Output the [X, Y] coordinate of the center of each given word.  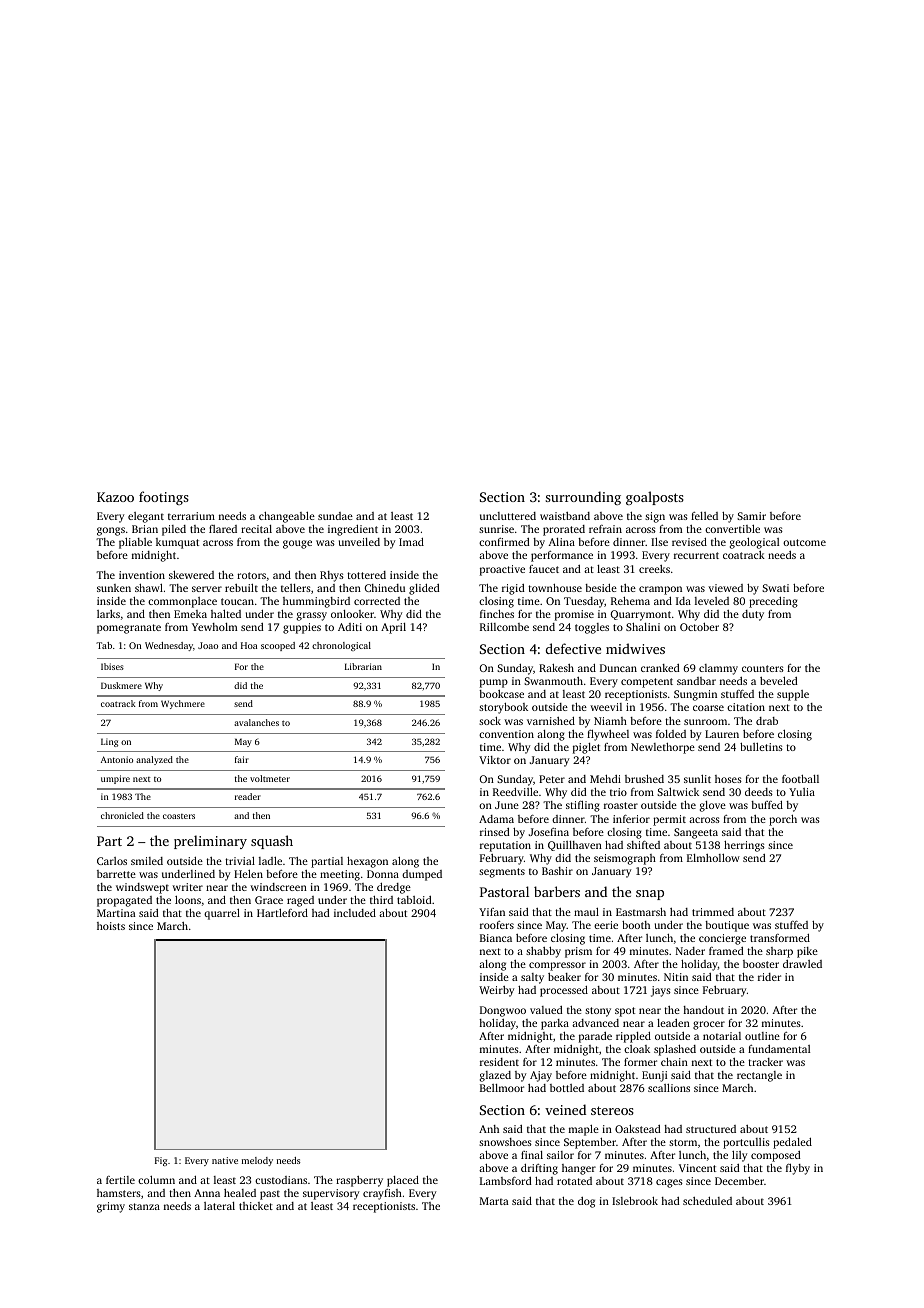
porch [783, 820]
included [355, 913]
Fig [161, 1161]
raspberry [359, 1181]
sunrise [496, 529]
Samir [751, 516]
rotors [251, 575]
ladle [270, 861]
